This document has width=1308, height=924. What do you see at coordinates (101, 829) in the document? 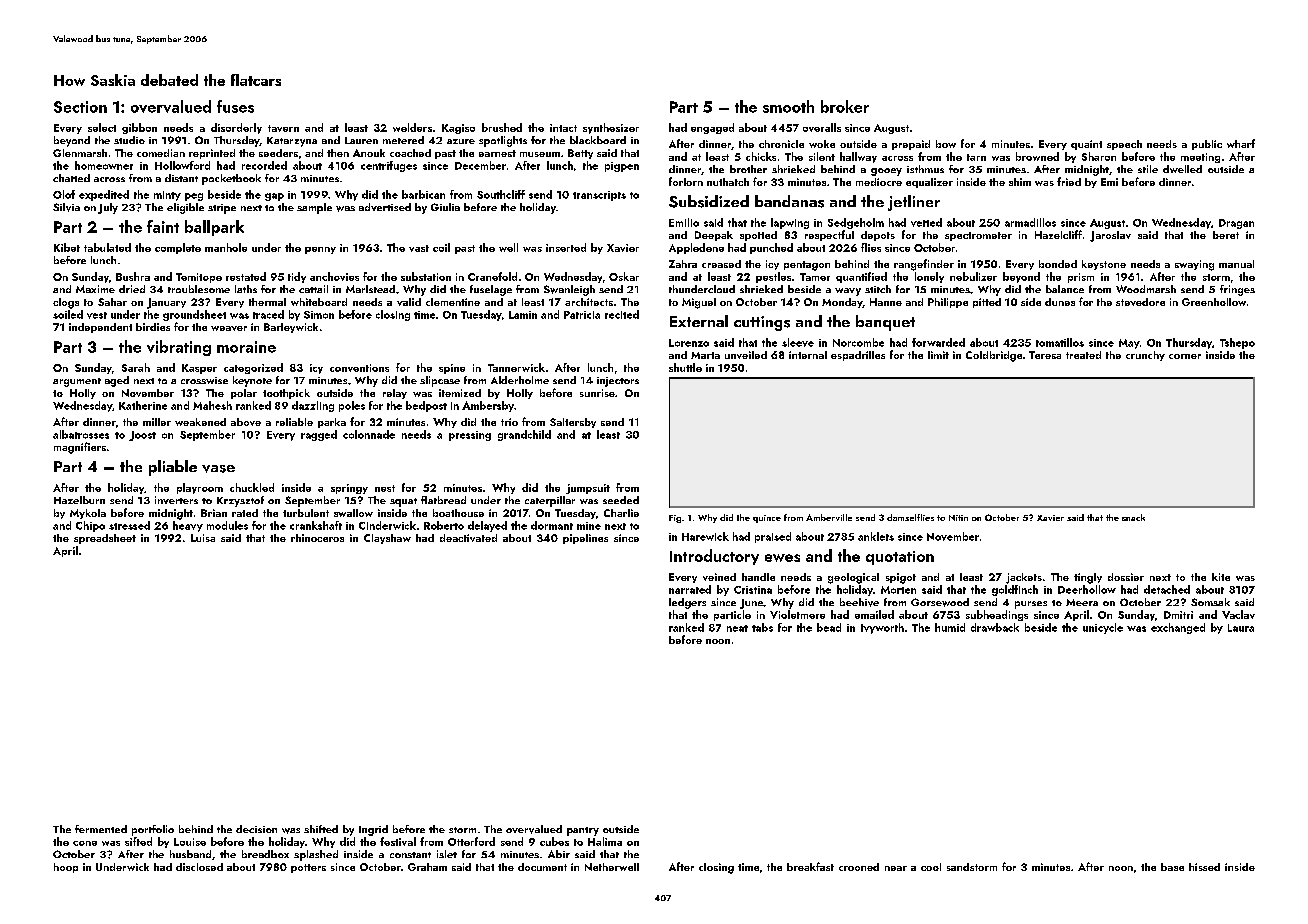
I see `fermented` at bounding box center [101, 829].
